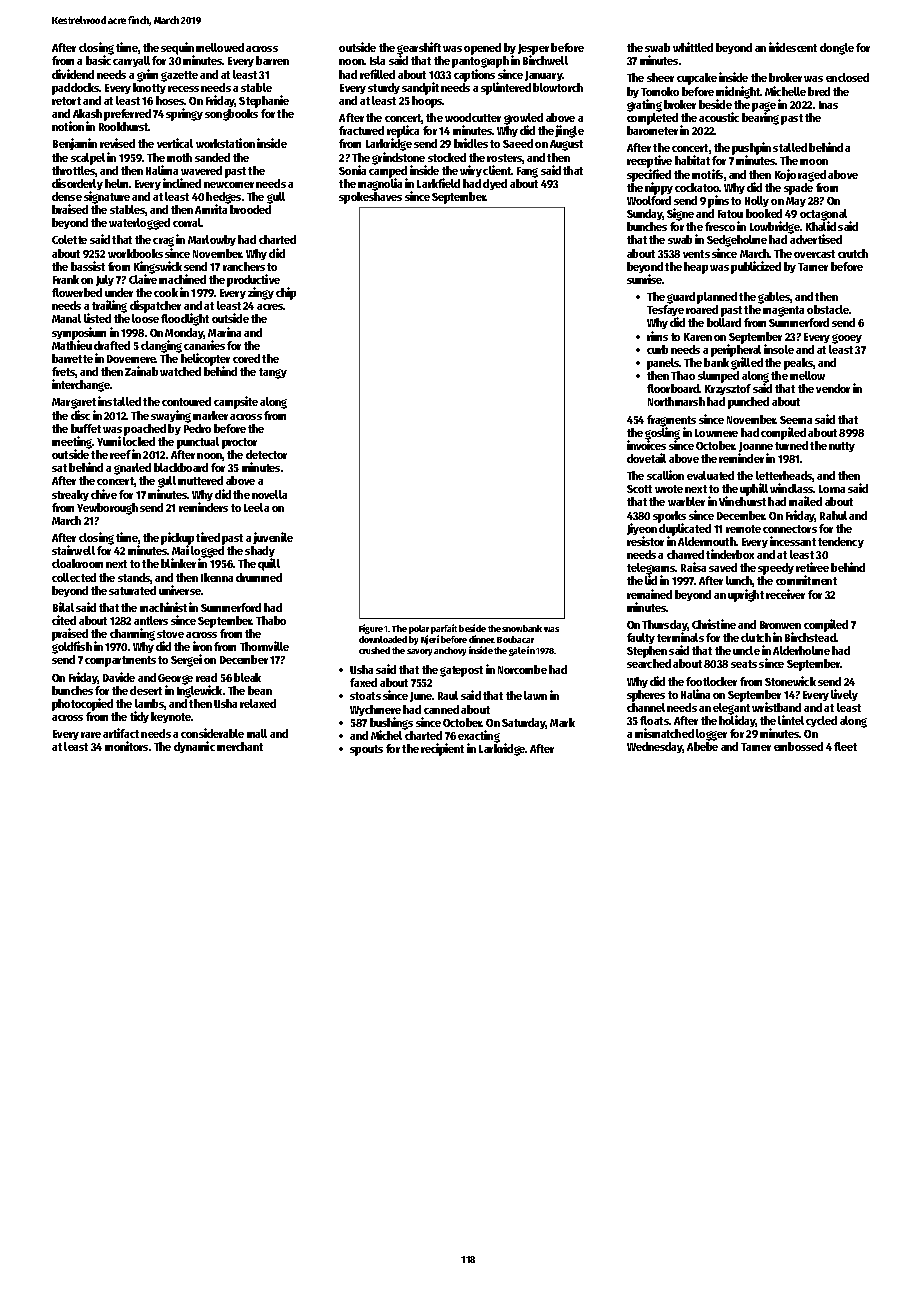 The image size is (924, 1308). What do you see at coordinates (474, 75) in the document?
I see `captions` at bounding box center [474, 75].
